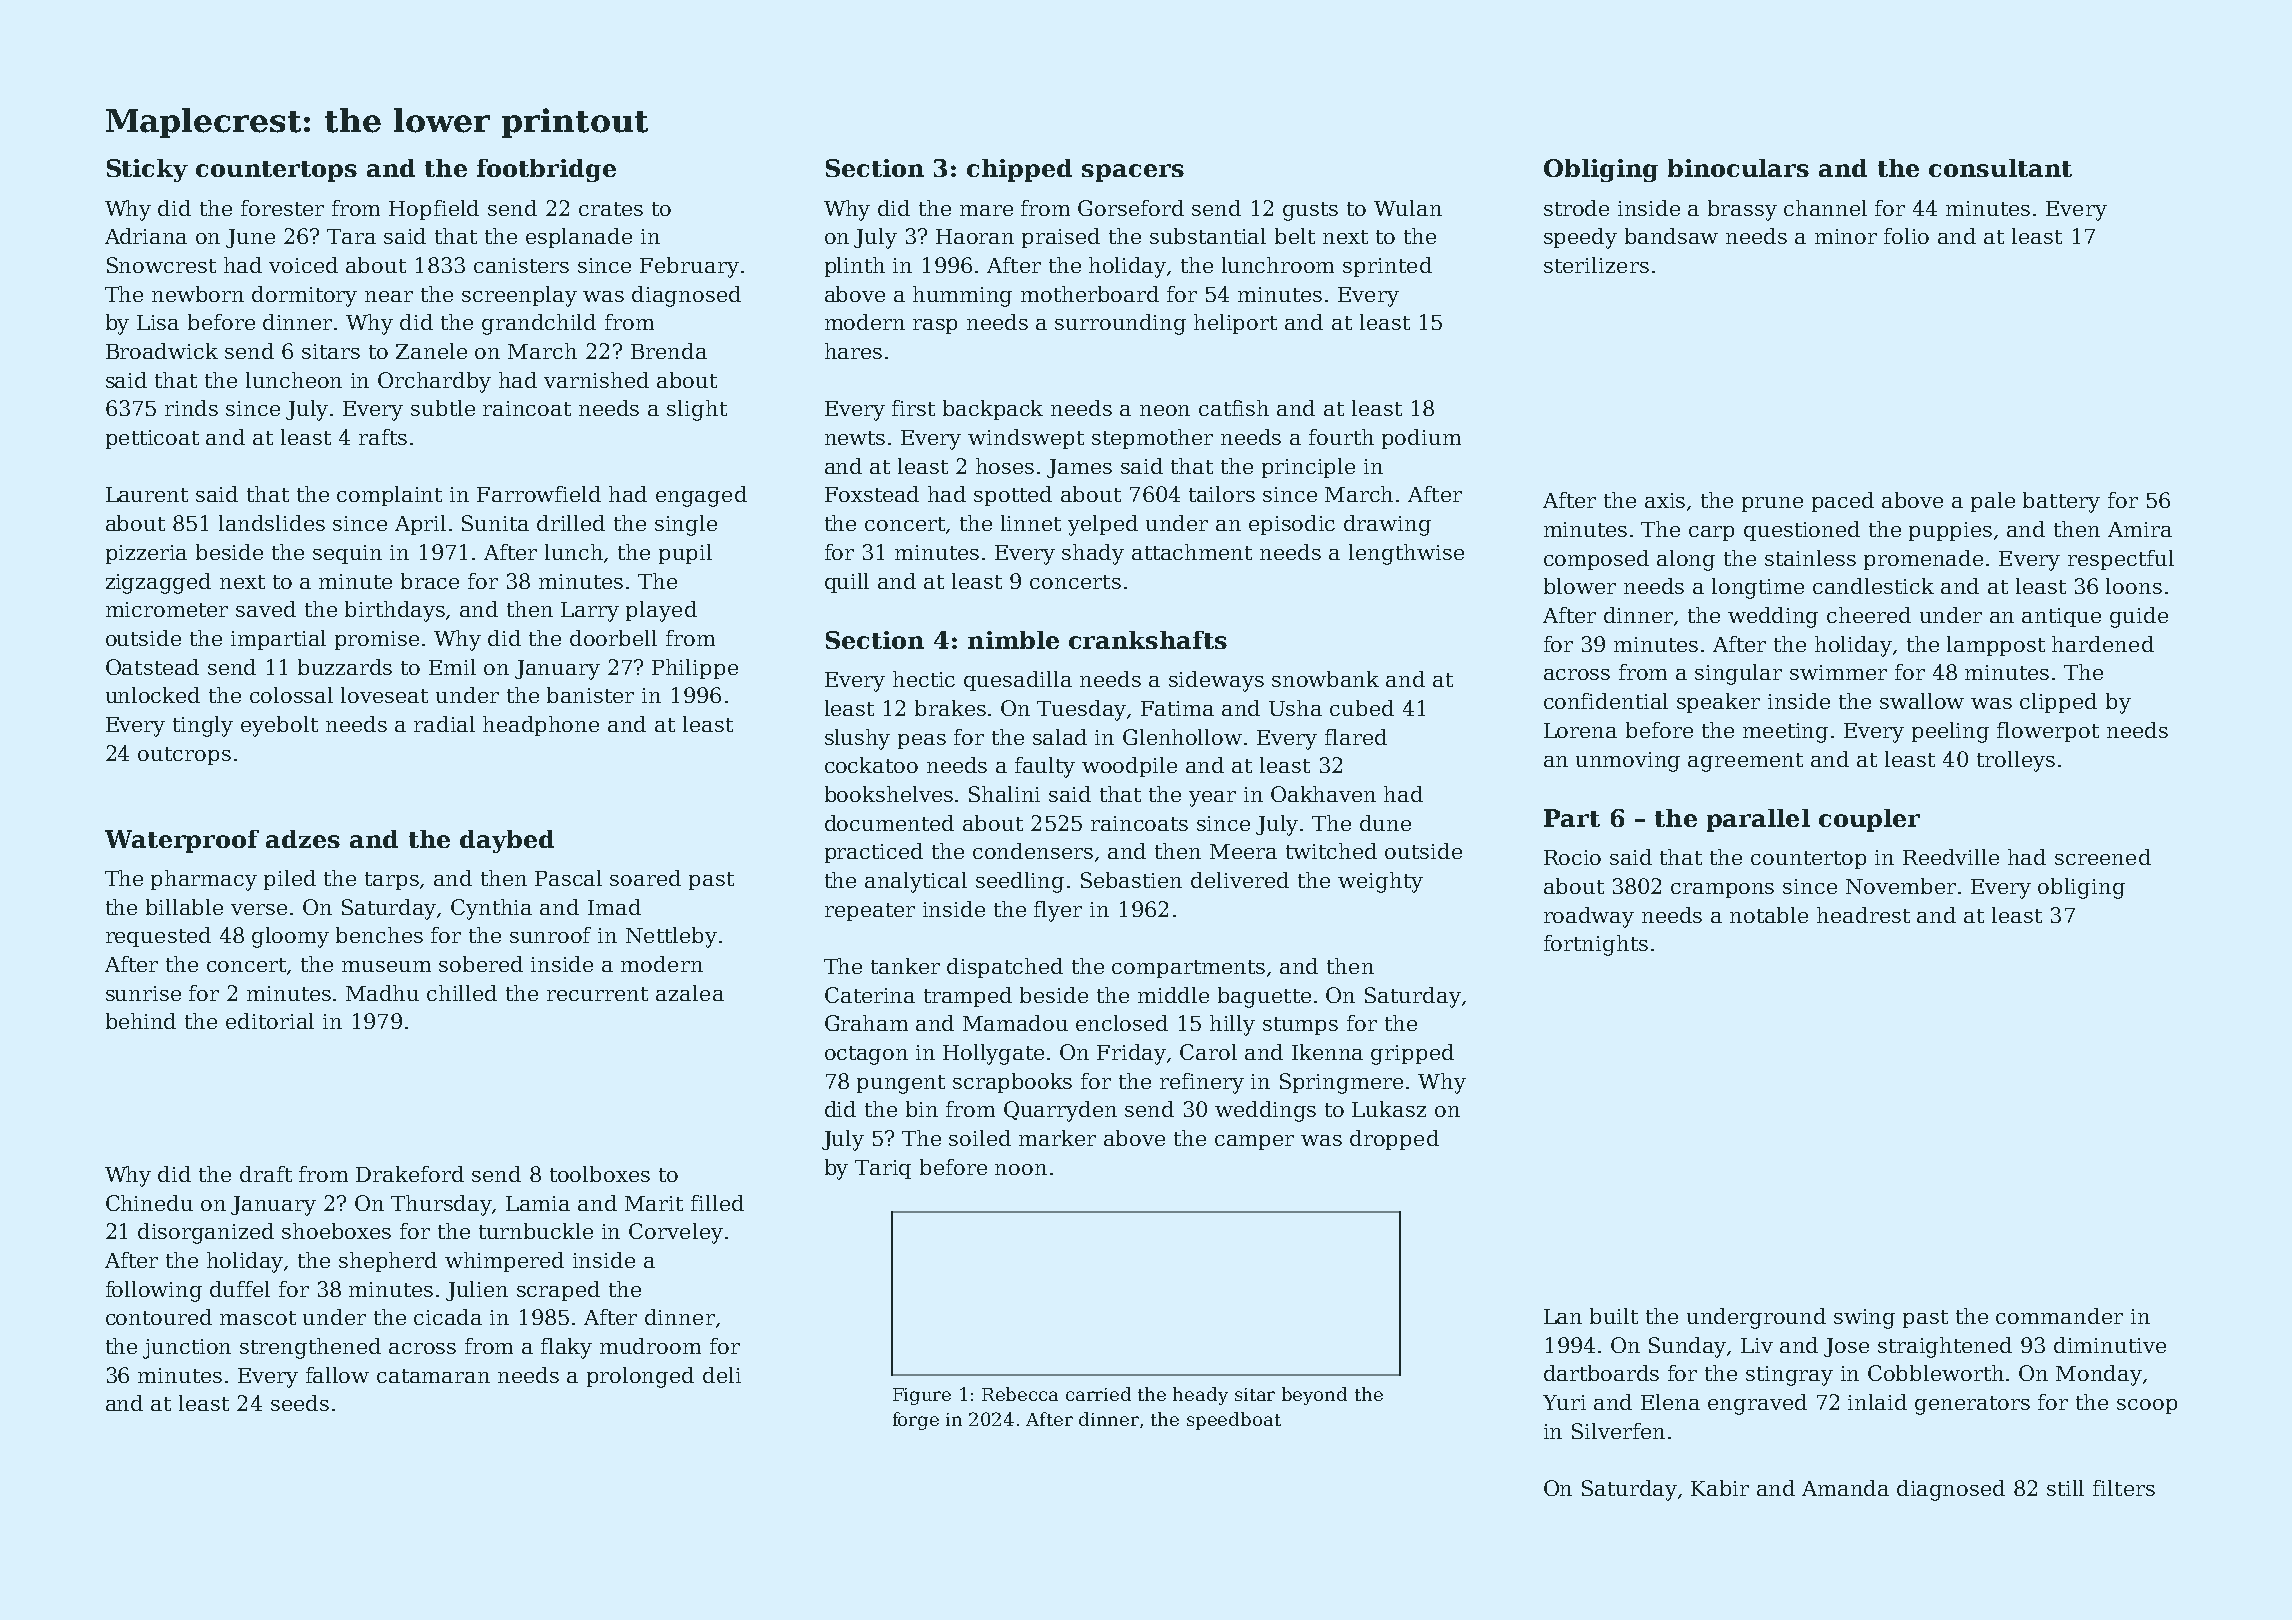 The height and width of the screenshot is (1620, 2292). What do you see at coordinates (1408, 208) in the screenshot?
I see `Wulan` at bounding box center [1408, 208].
